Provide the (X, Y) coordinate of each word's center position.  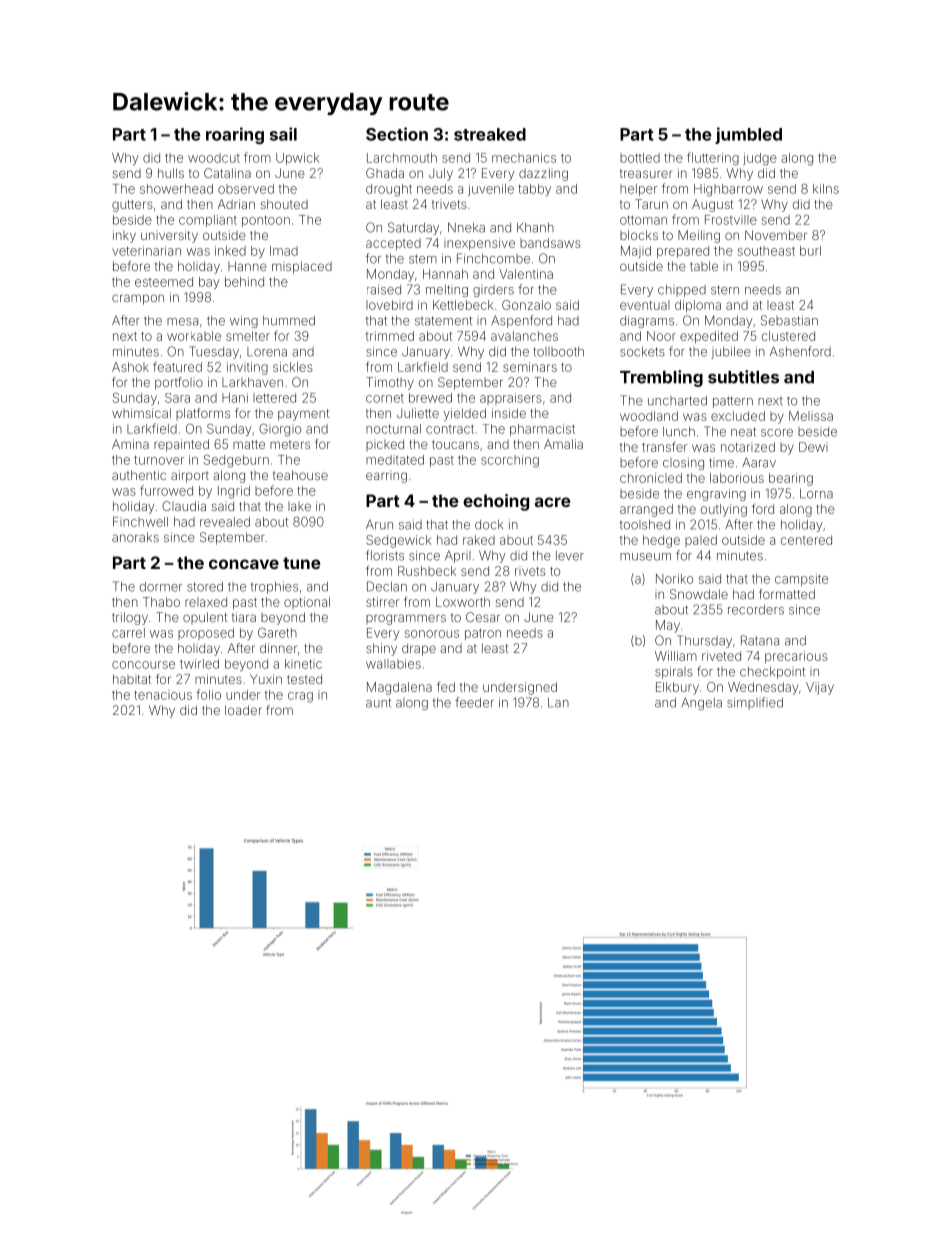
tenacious (163, 695)
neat (743, 432)
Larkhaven (252, 382)
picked (385, 445)
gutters (132, 206)
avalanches (524, 336)
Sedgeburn (236, 461)
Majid (636, 252)
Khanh (535, 228)
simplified (755, 703)
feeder (474, 702)
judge (760, 159)
